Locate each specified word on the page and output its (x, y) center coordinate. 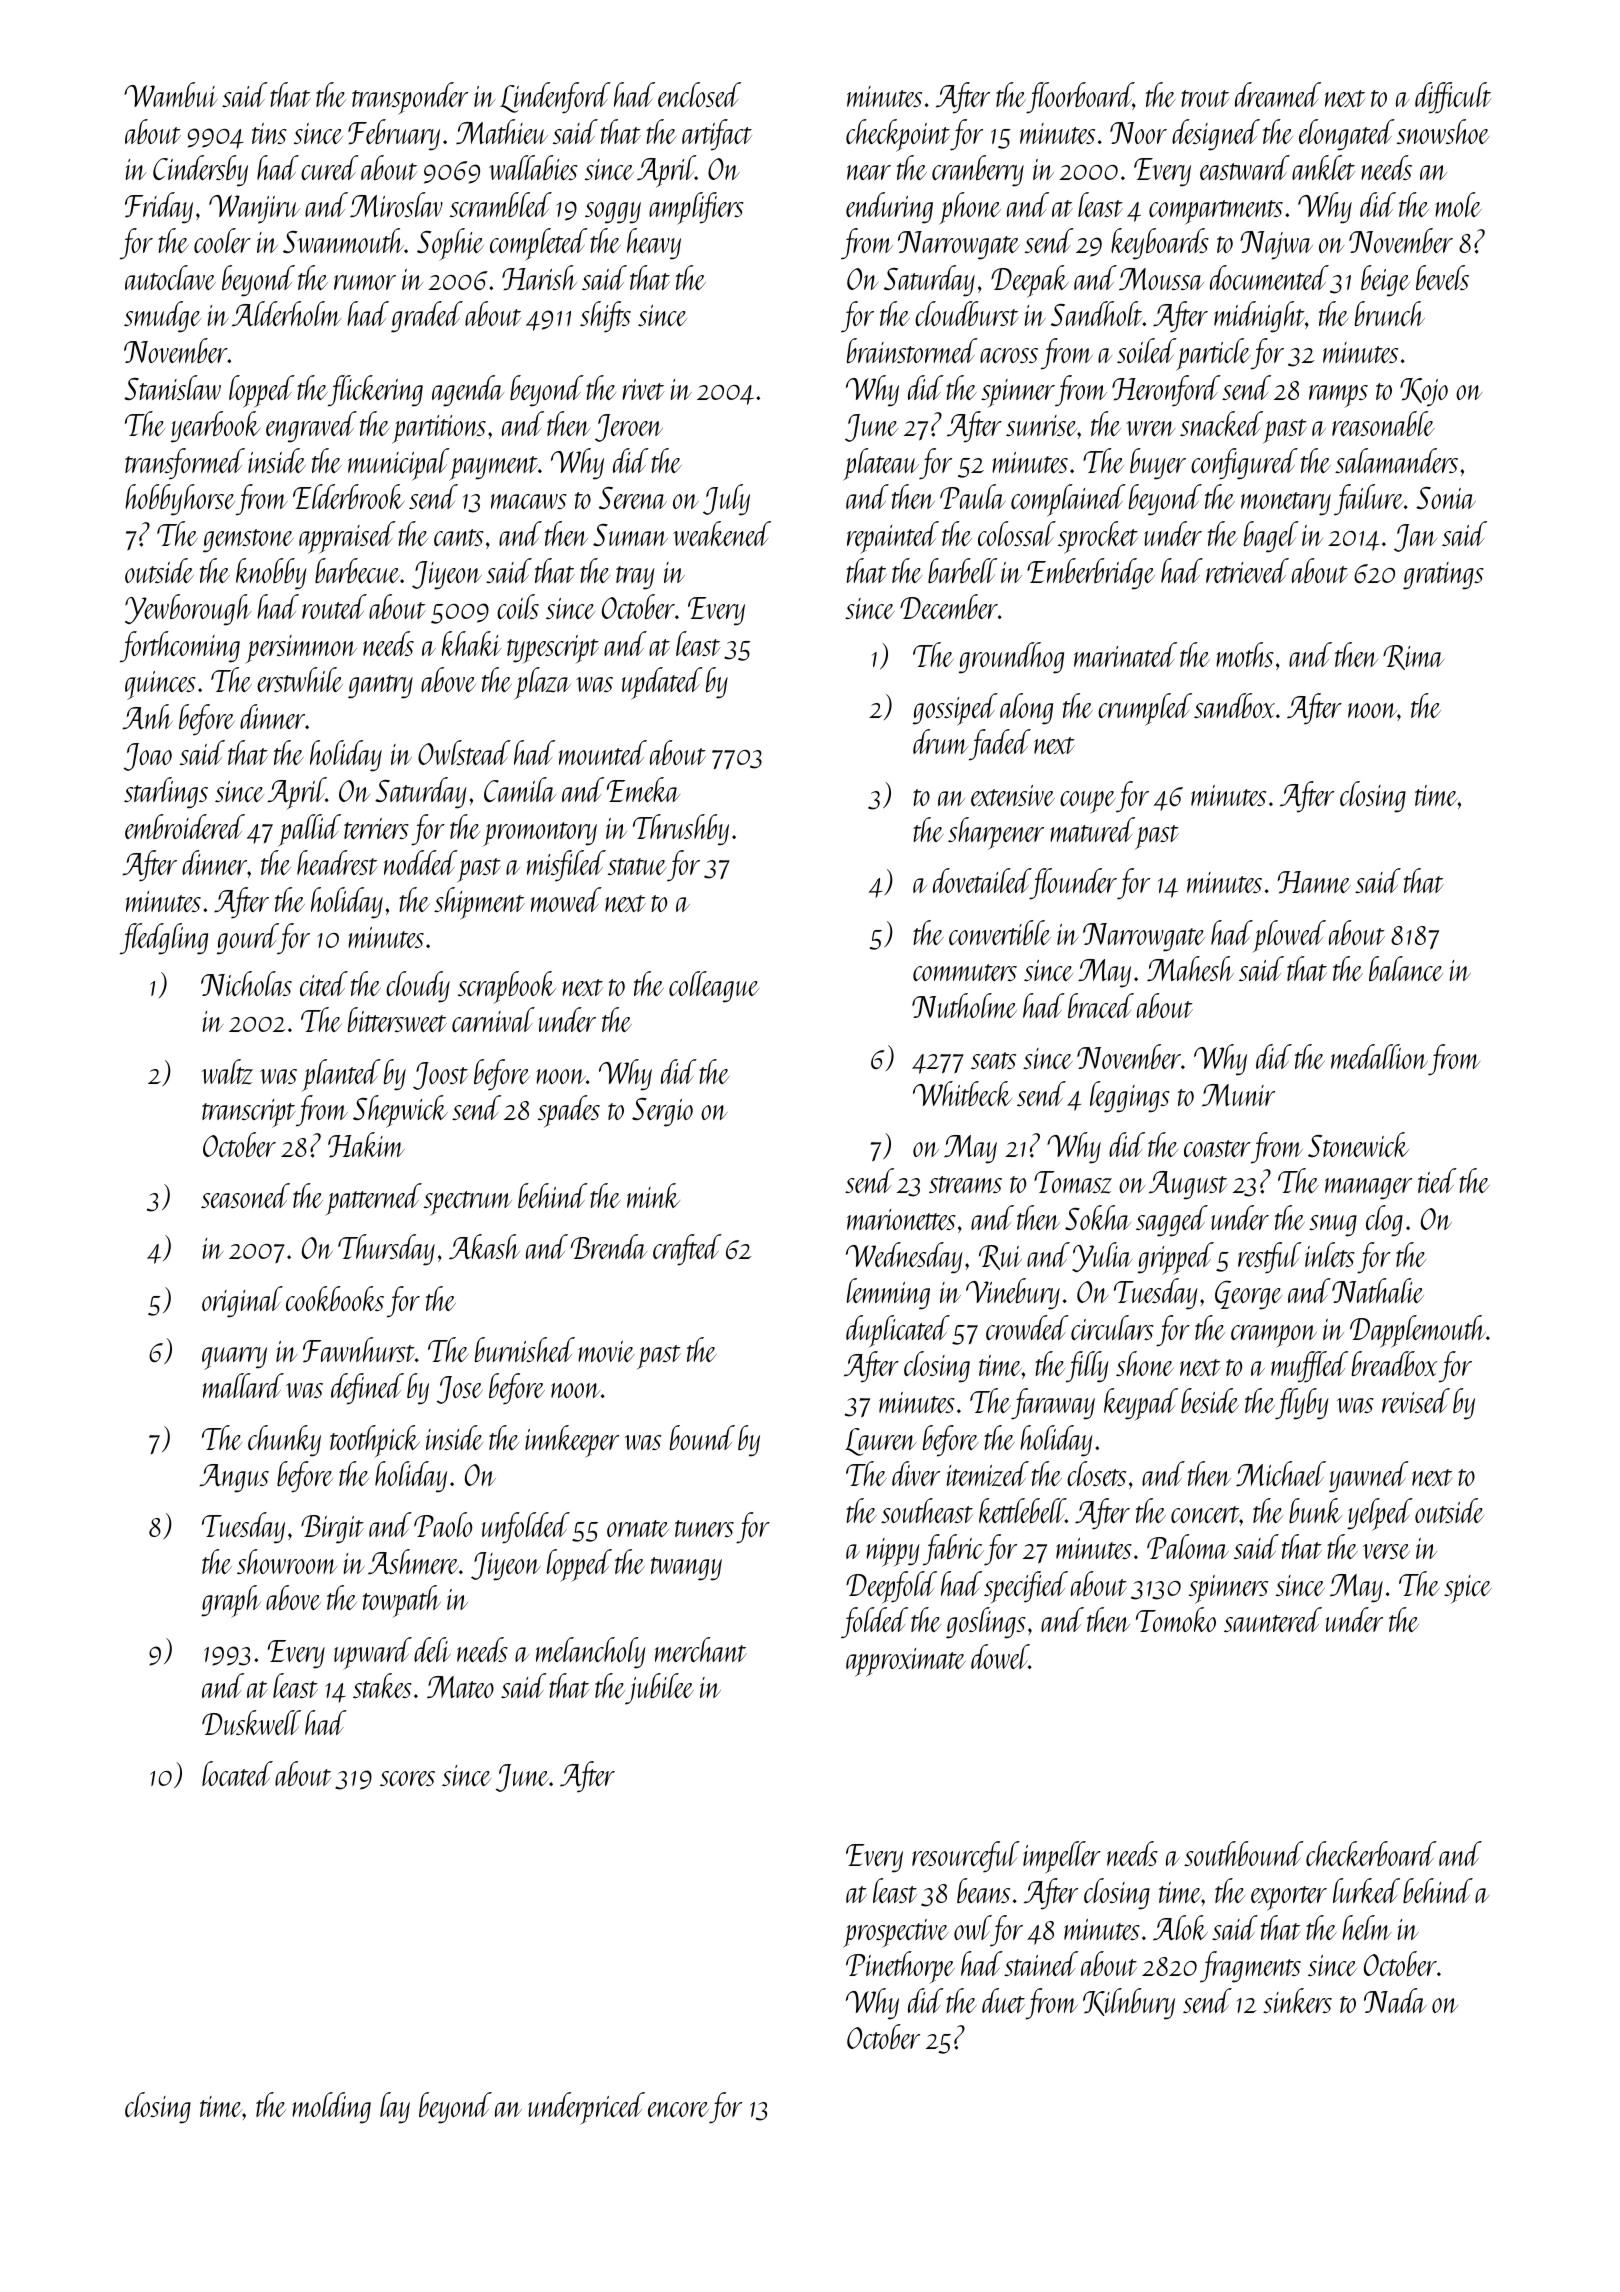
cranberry (978, 171)
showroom (287, 1561)
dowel (1000, 1656)
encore (678, 2109)
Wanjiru (254, 209)
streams (965, 1184)
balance (1406, 968)
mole (1458, 204)
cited (324, 983)
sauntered (1273, 1619)
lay (395, 2108)
